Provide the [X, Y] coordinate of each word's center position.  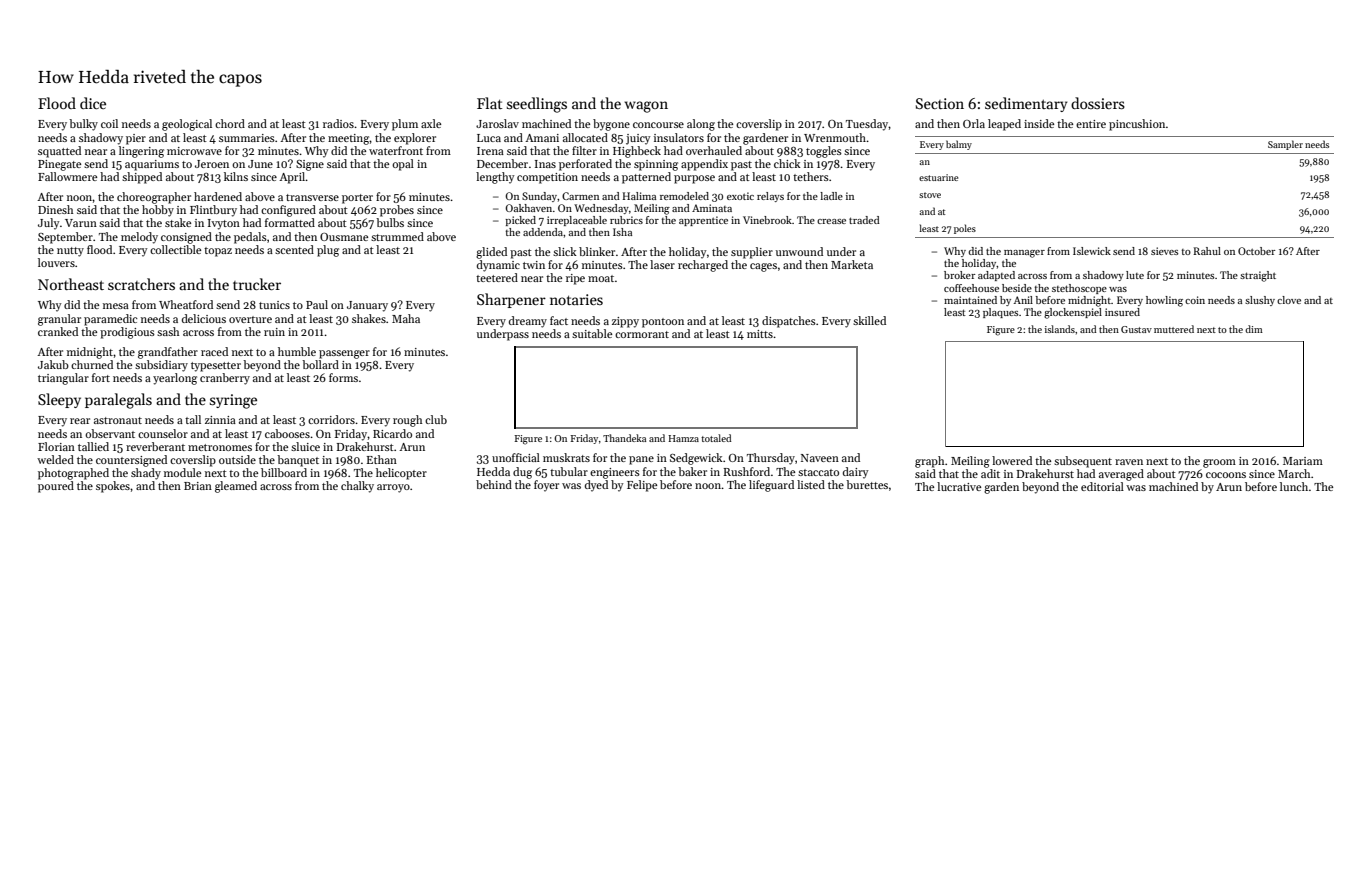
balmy [959, 145]
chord [230, 123]
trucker [257, 284]
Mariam [1303, 461]
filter [584, 150]
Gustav [1136, 329]
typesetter [216, 367]
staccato [818, 472]
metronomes [220, 447]
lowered [1012, 460]
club [436, 419]
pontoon [663, 323]
